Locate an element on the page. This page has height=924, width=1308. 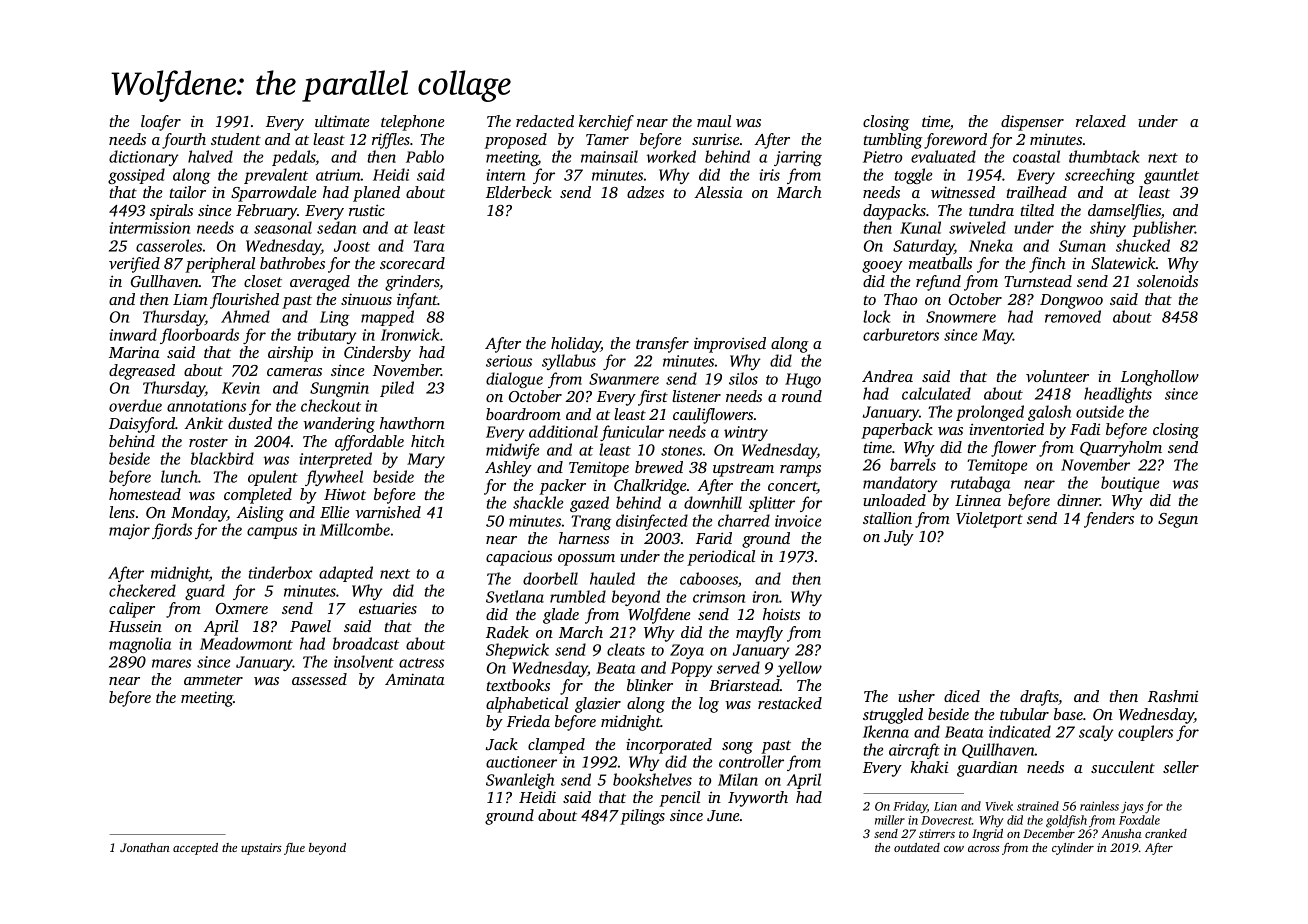
Rashmi is located at coordinates (1173, 696).
